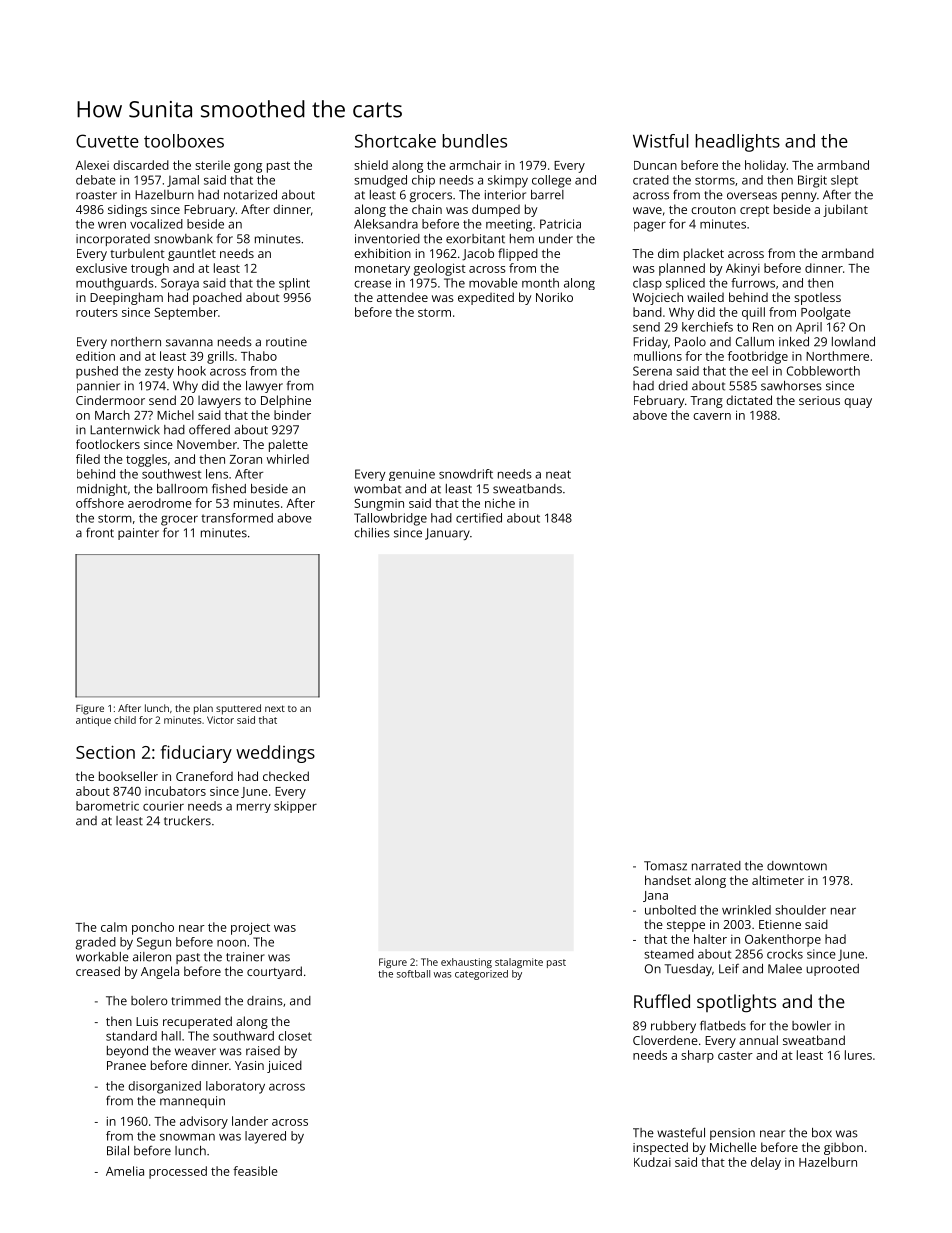  What do you see at coordinates (160, 972) in the page?
I see `Angela` at bounding box center [160, 972].
